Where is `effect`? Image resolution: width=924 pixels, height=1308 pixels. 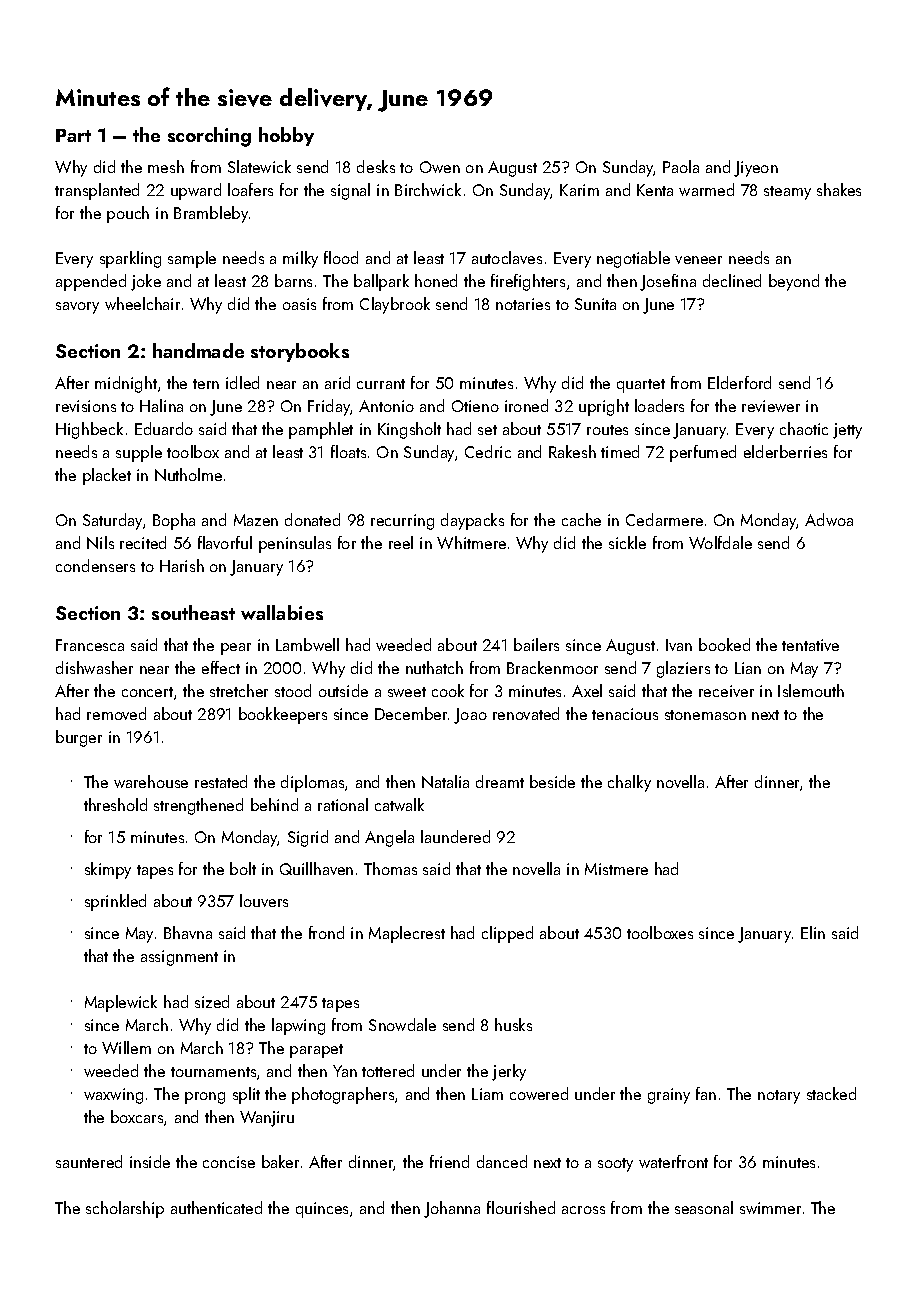
effect is located at coordinates (221, 667).
